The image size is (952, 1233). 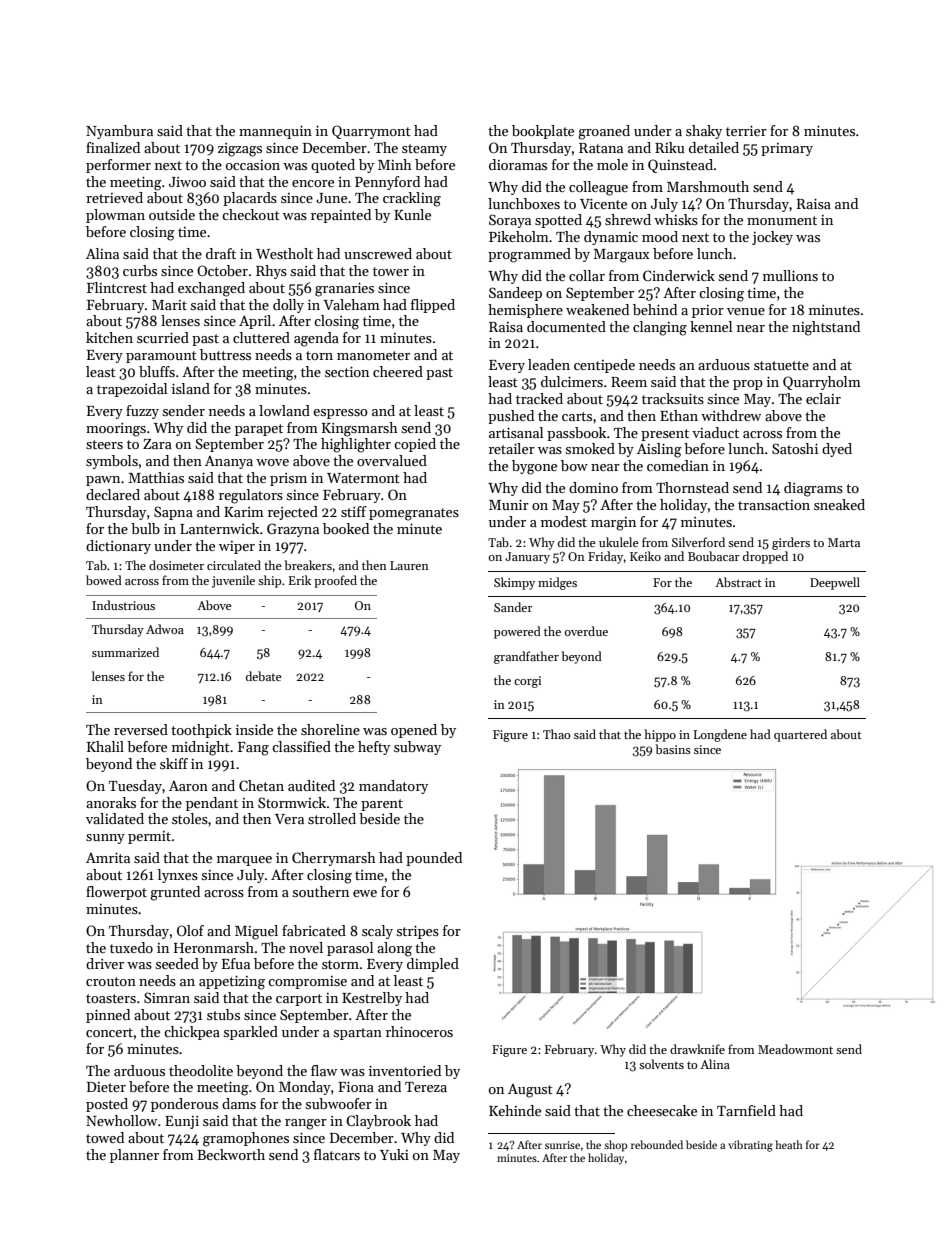 What do you see at coordinates (251, 214) in the screenshot?
I see `checkout` at bounding box center [251, 214].
